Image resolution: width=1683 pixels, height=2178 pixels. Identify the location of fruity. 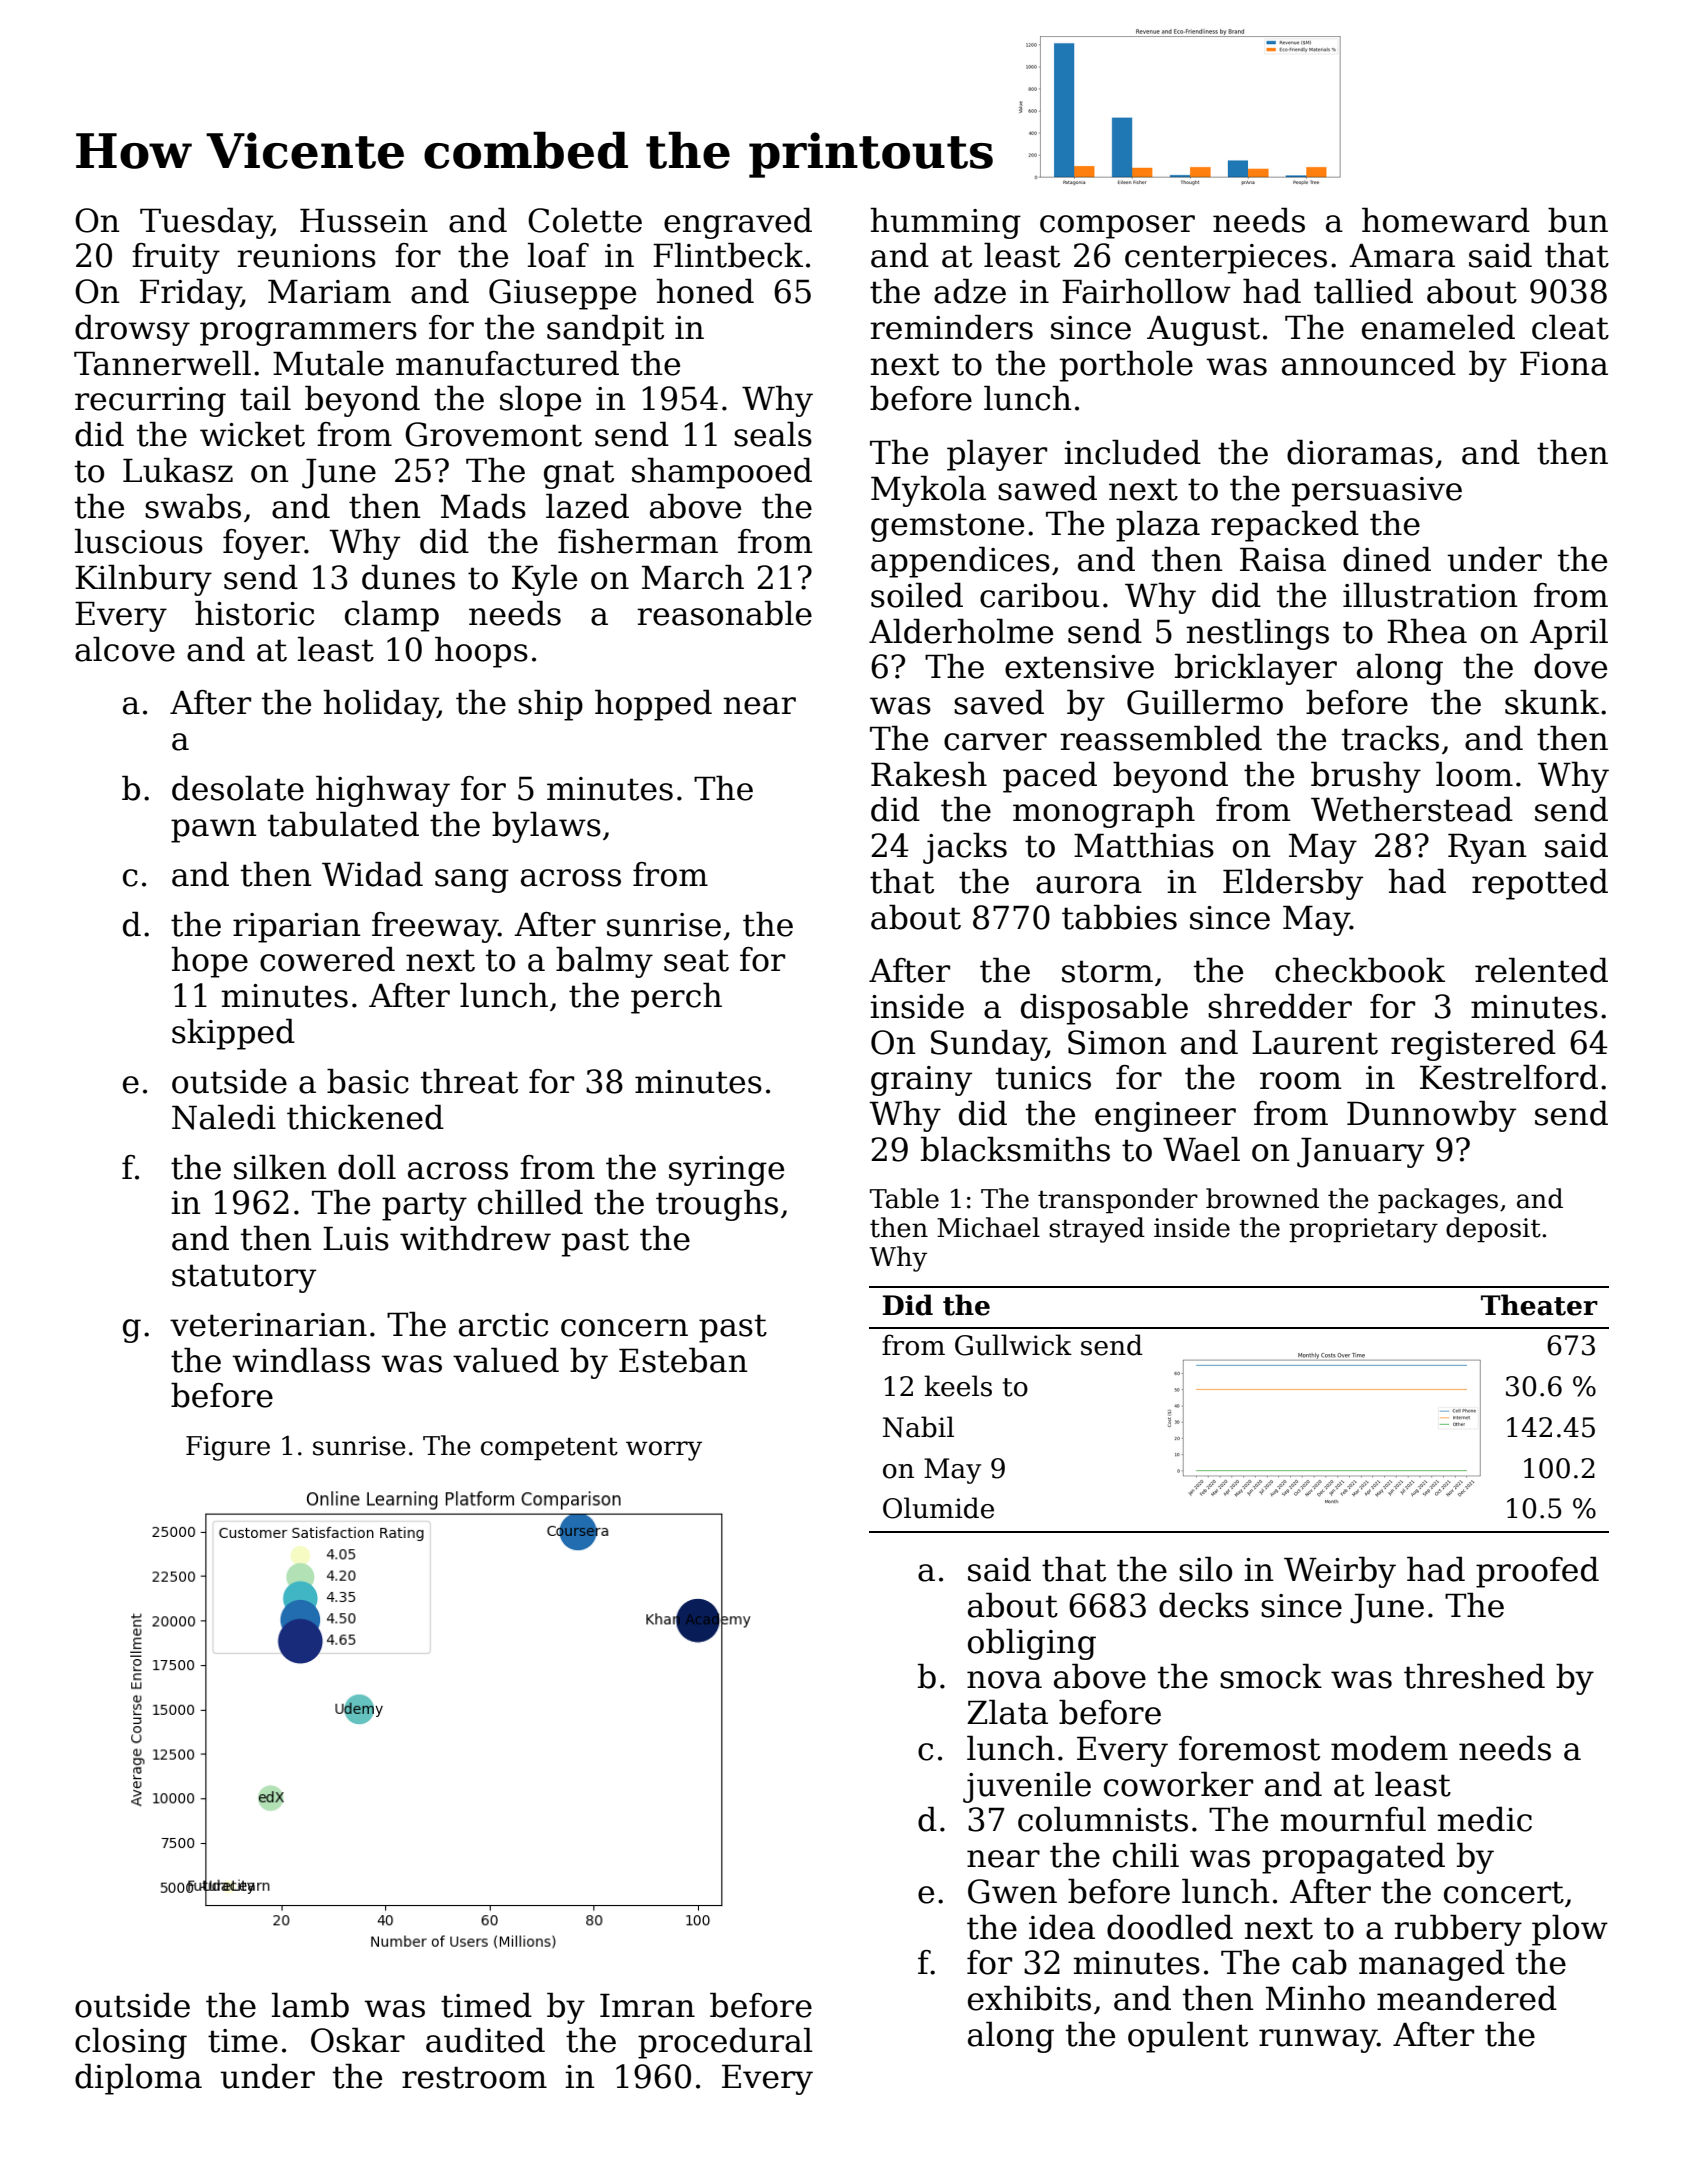
(176, 258).
